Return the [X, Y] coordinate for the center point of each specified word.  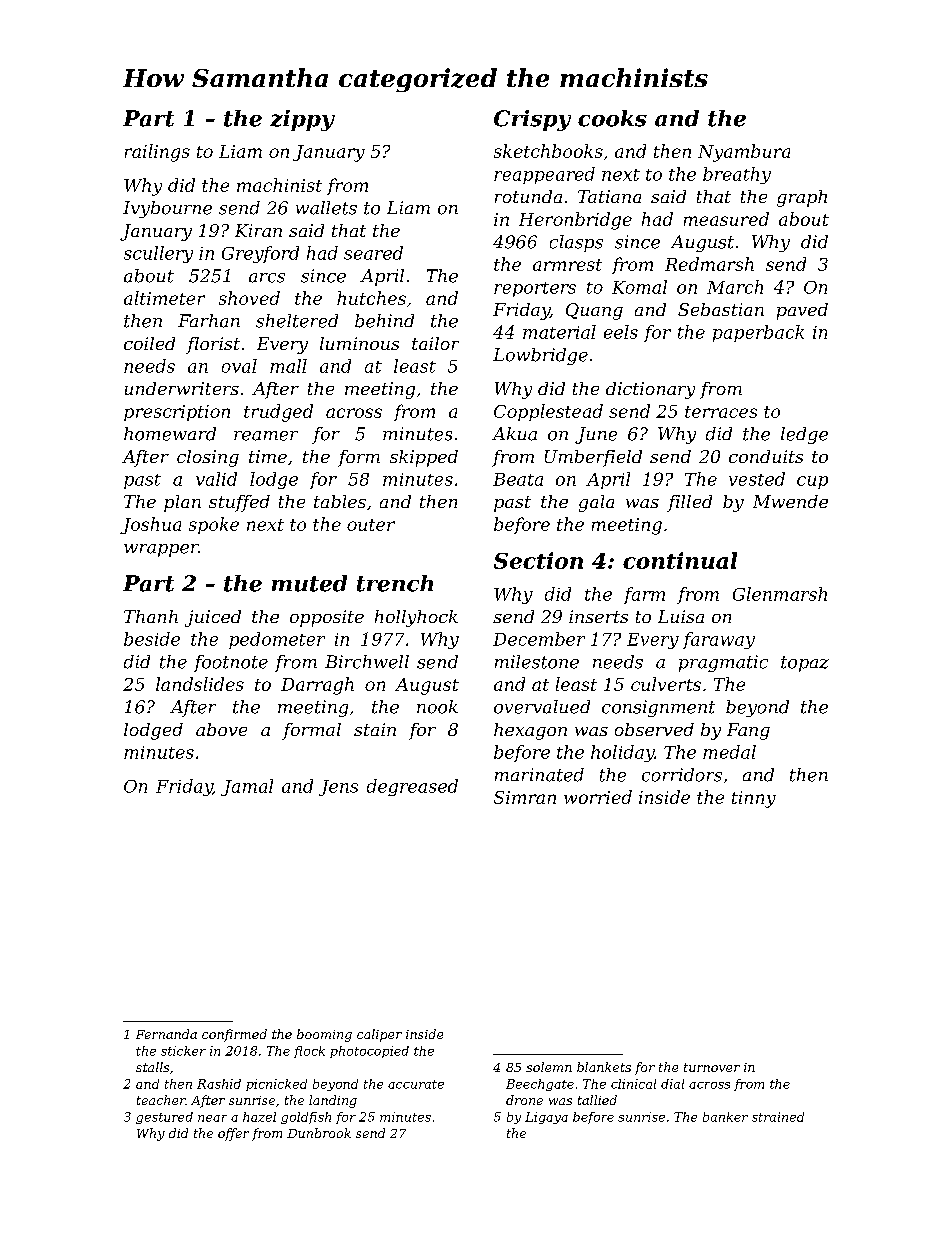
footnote [231, 663]
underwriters [182, 388]
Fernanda [166, 1034]
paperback [758, 333]
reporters [535, 289]
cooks [612, 118]
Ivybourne [167, 209]
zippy [302, 120]
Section [538, 560]
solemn [549, 1067]
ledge [804, 435]
